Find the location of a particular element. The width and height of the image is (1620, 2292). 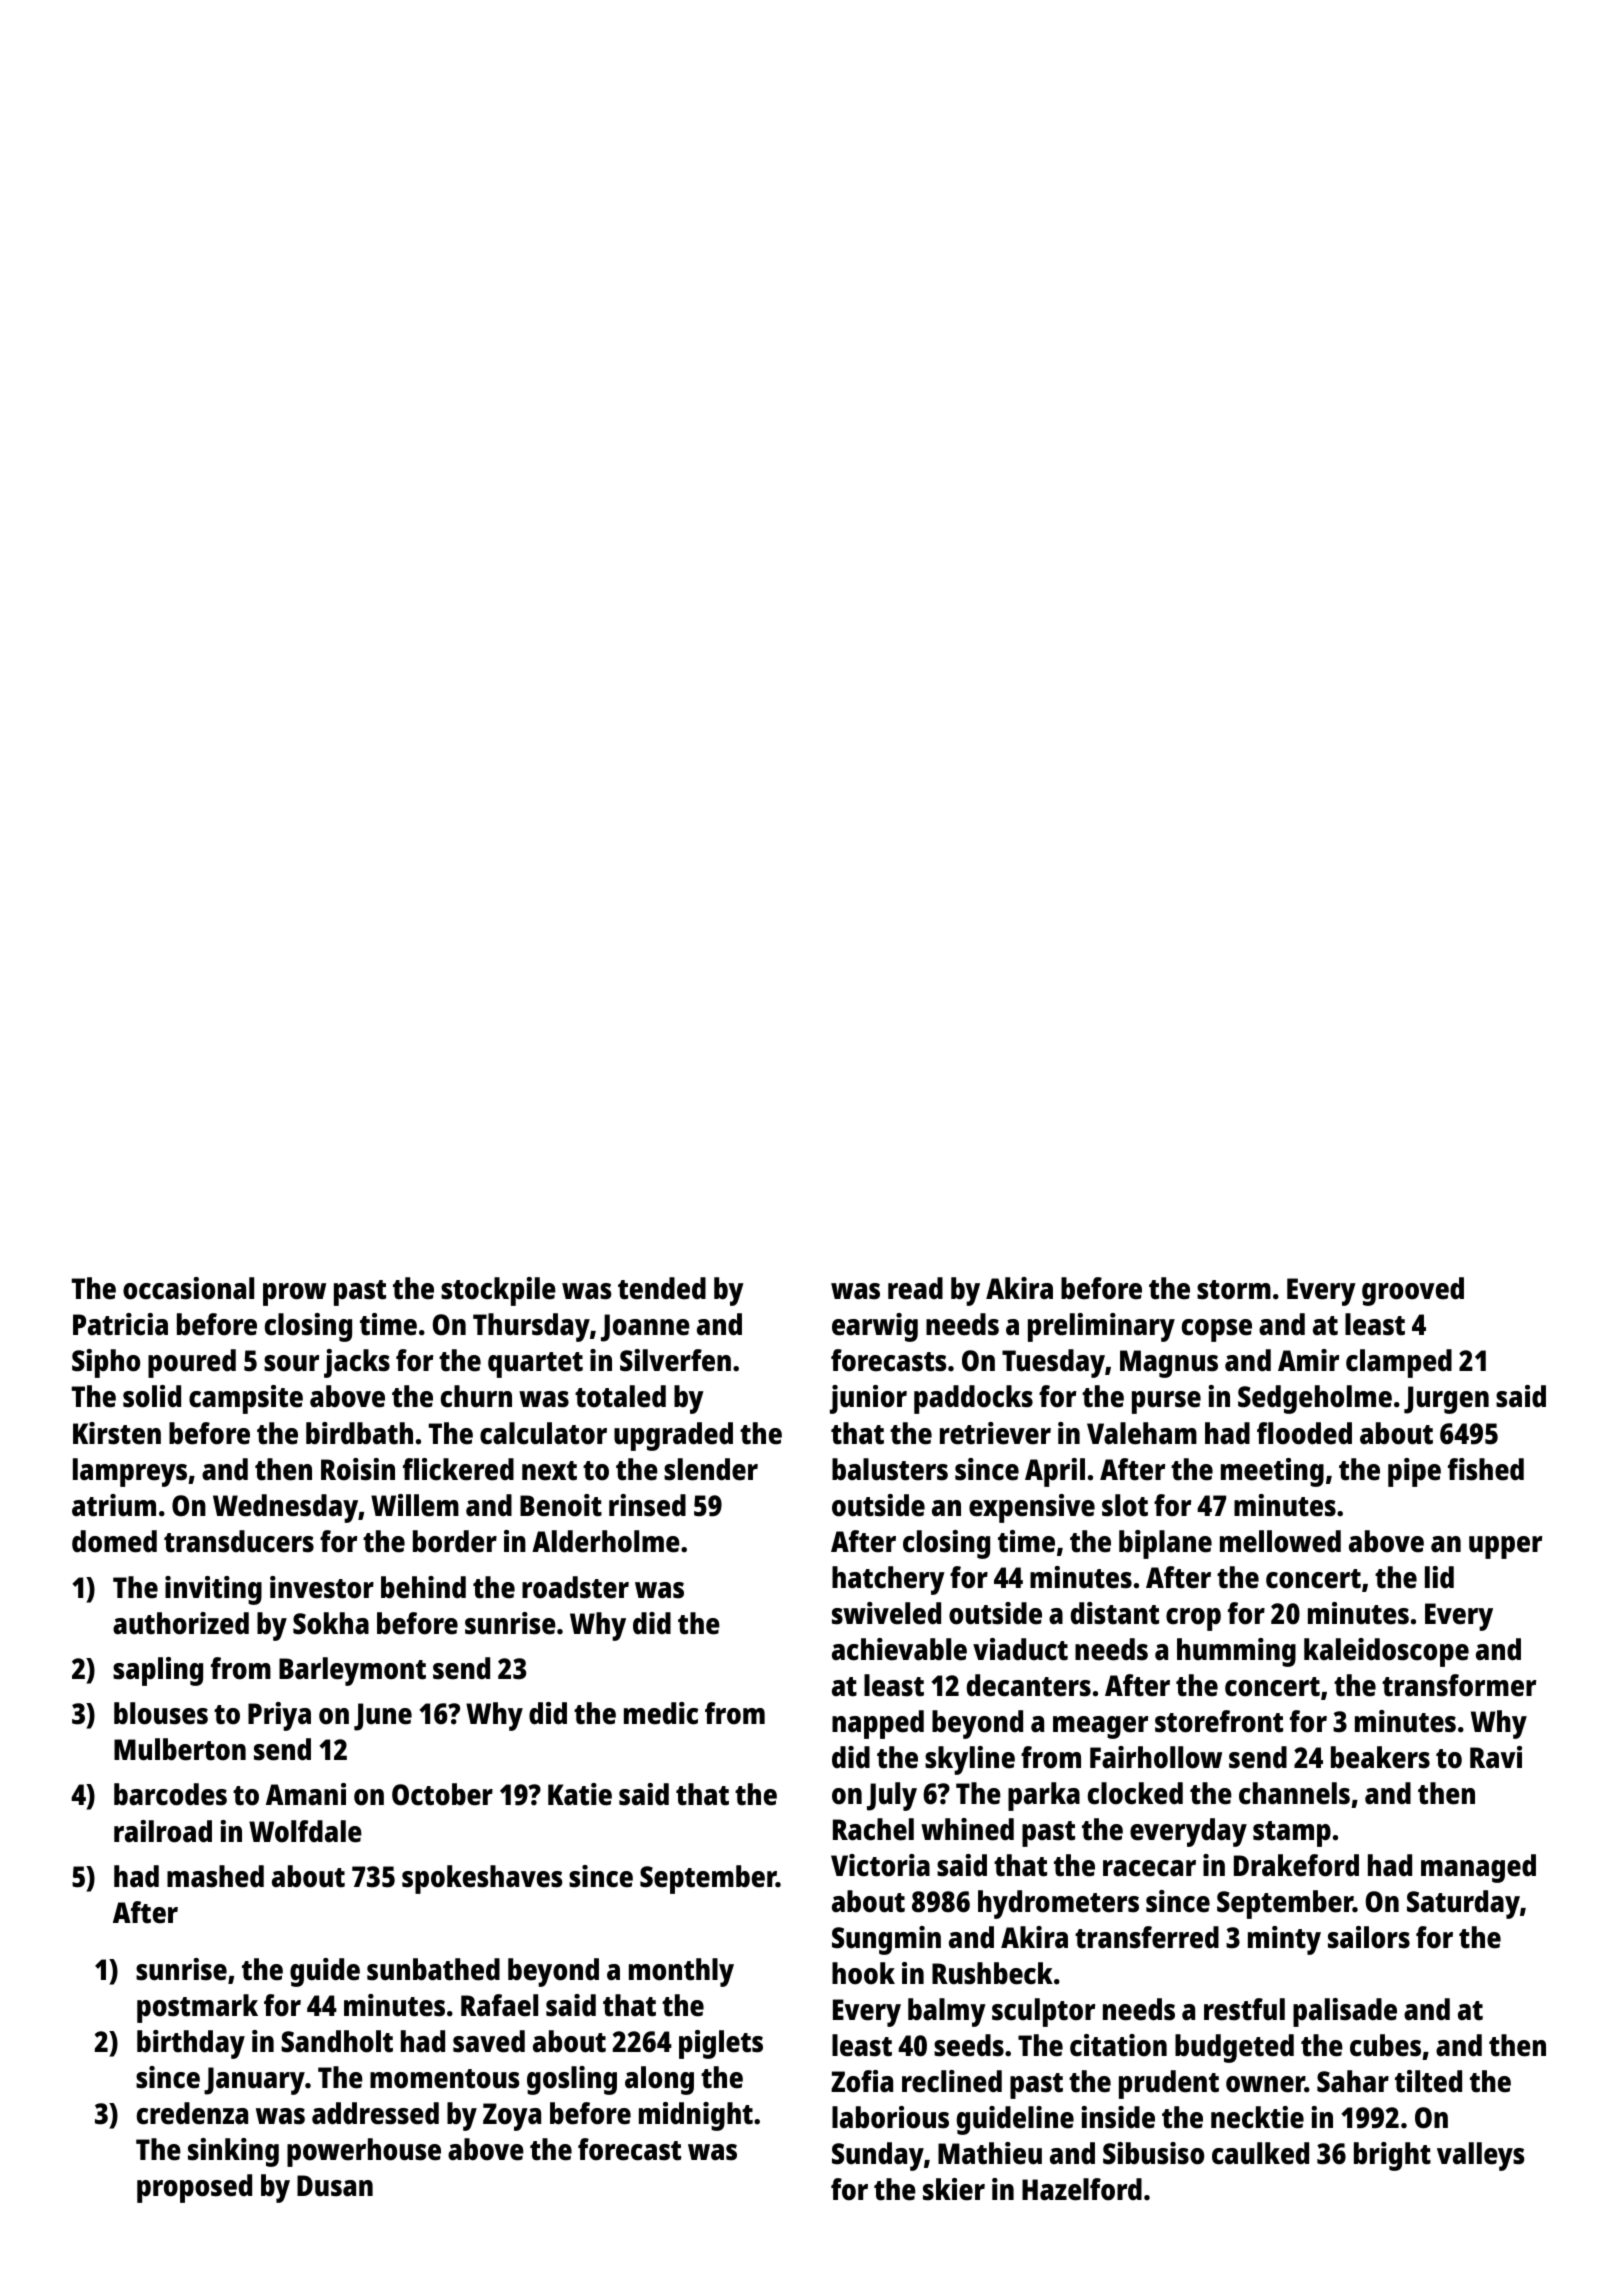

purse is located at coordinates (1166, 1402).
